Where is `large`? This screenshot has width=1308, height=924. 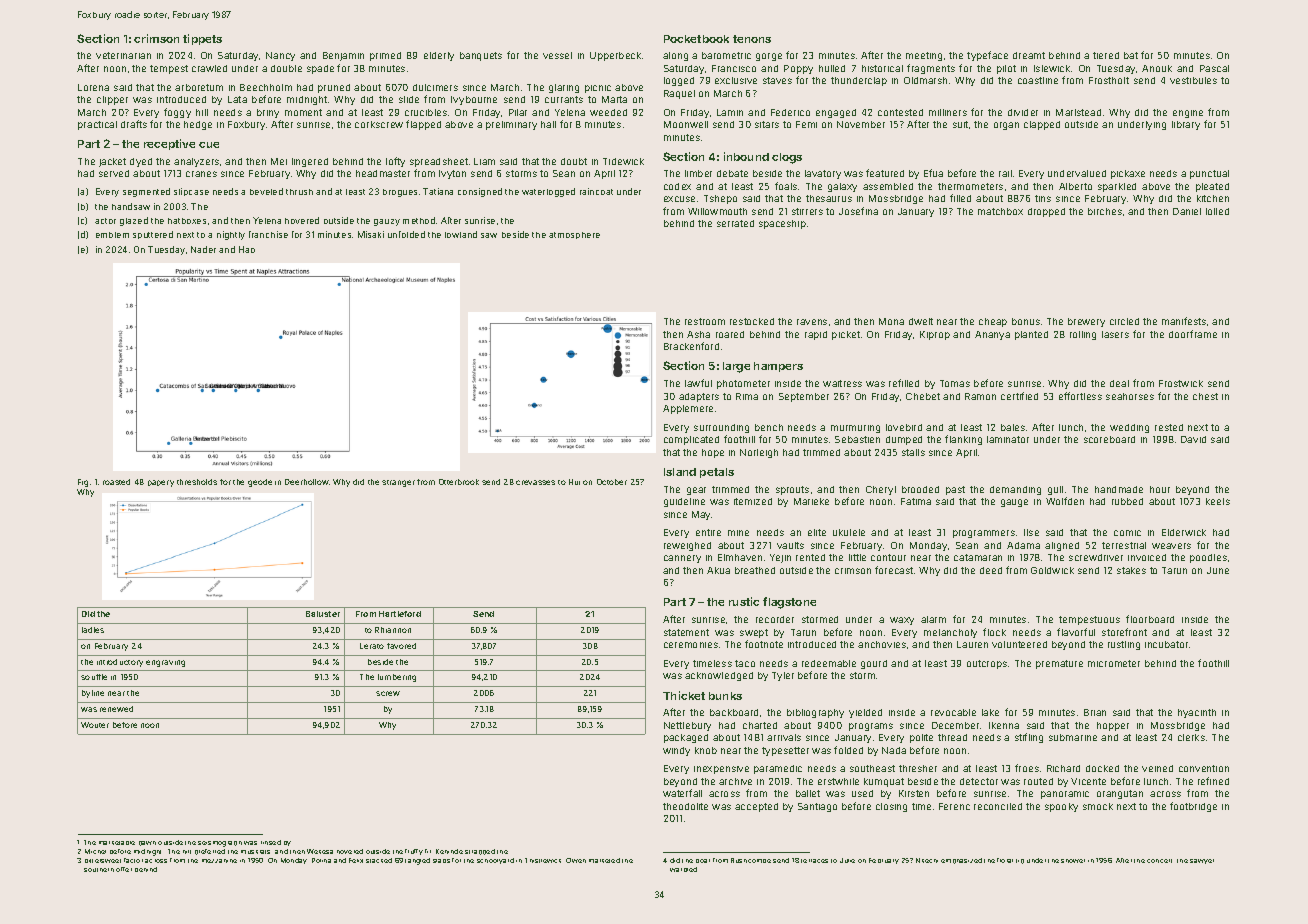
large is located at coordinates (736, 367).
